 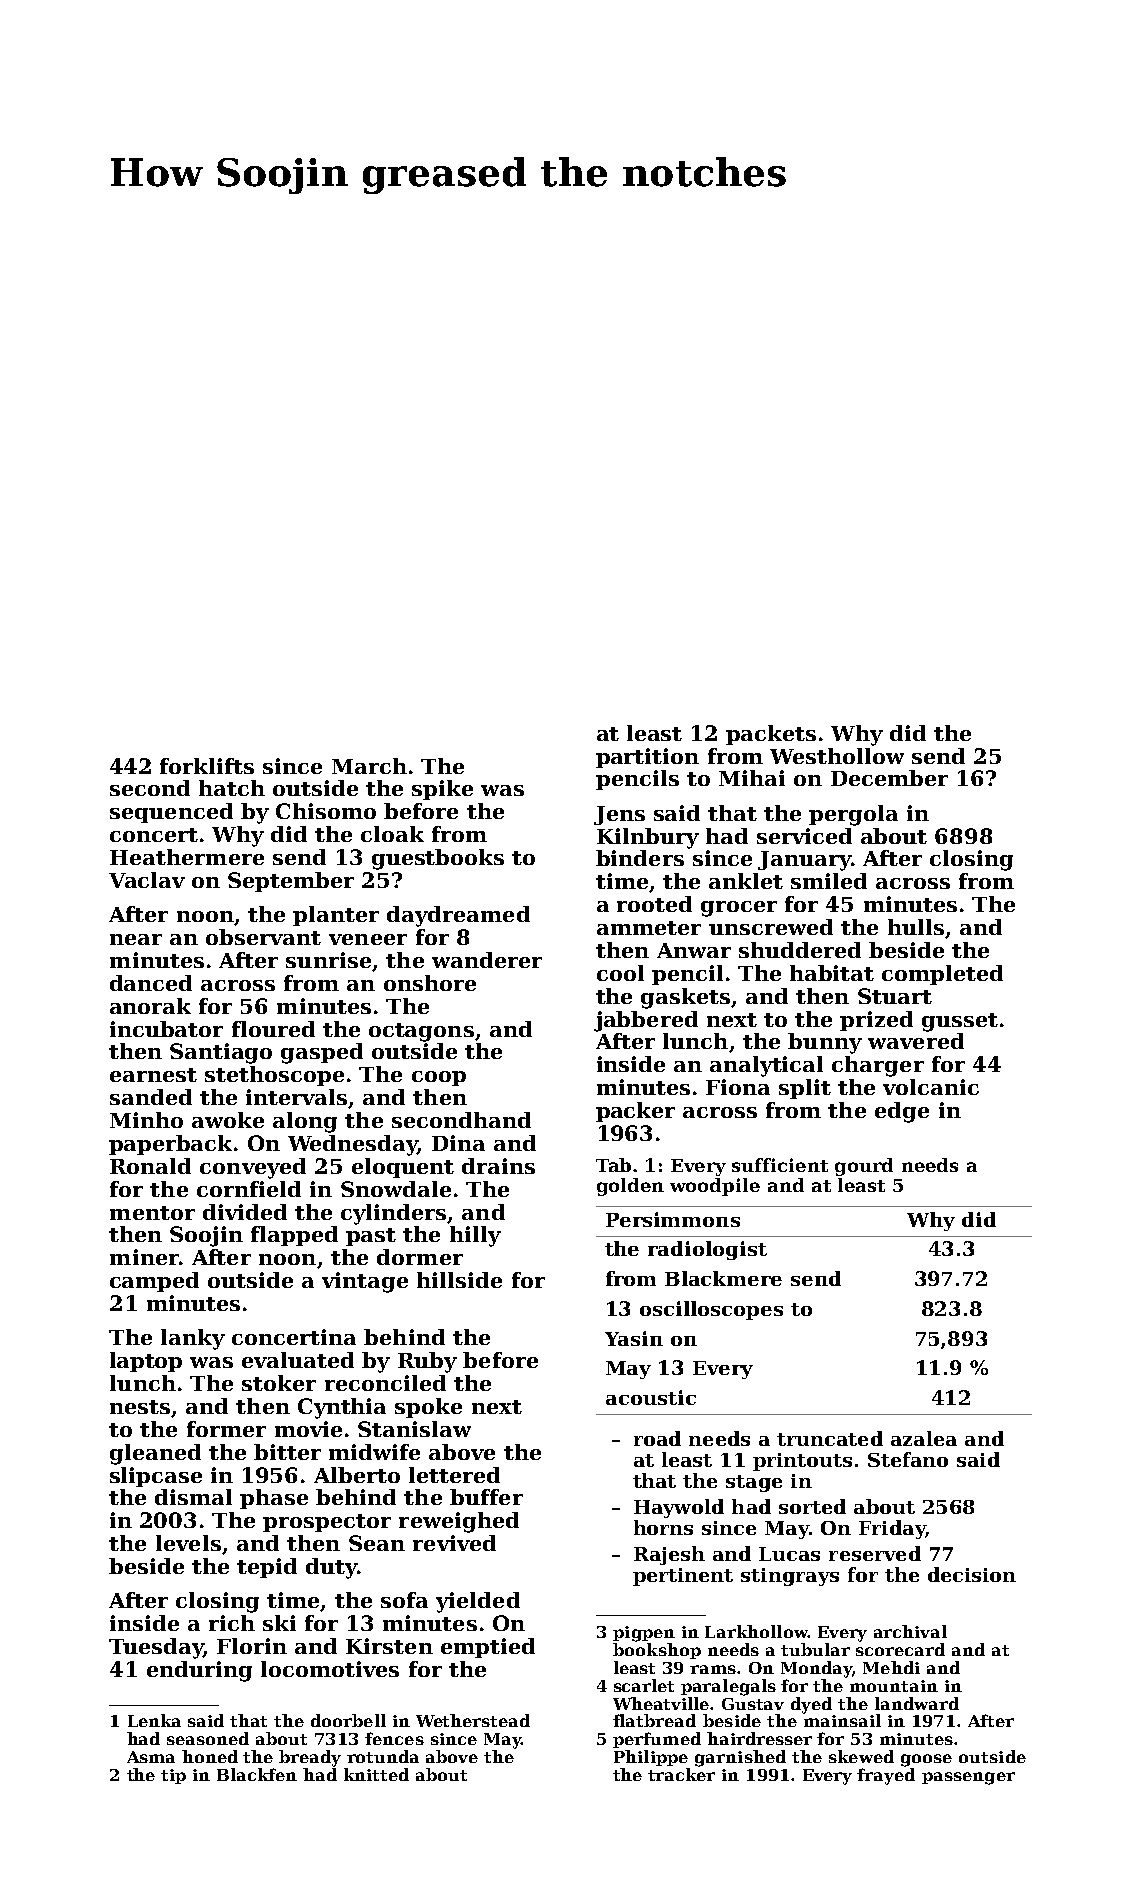 I want to click on partition, so click(x=647, y=758).
